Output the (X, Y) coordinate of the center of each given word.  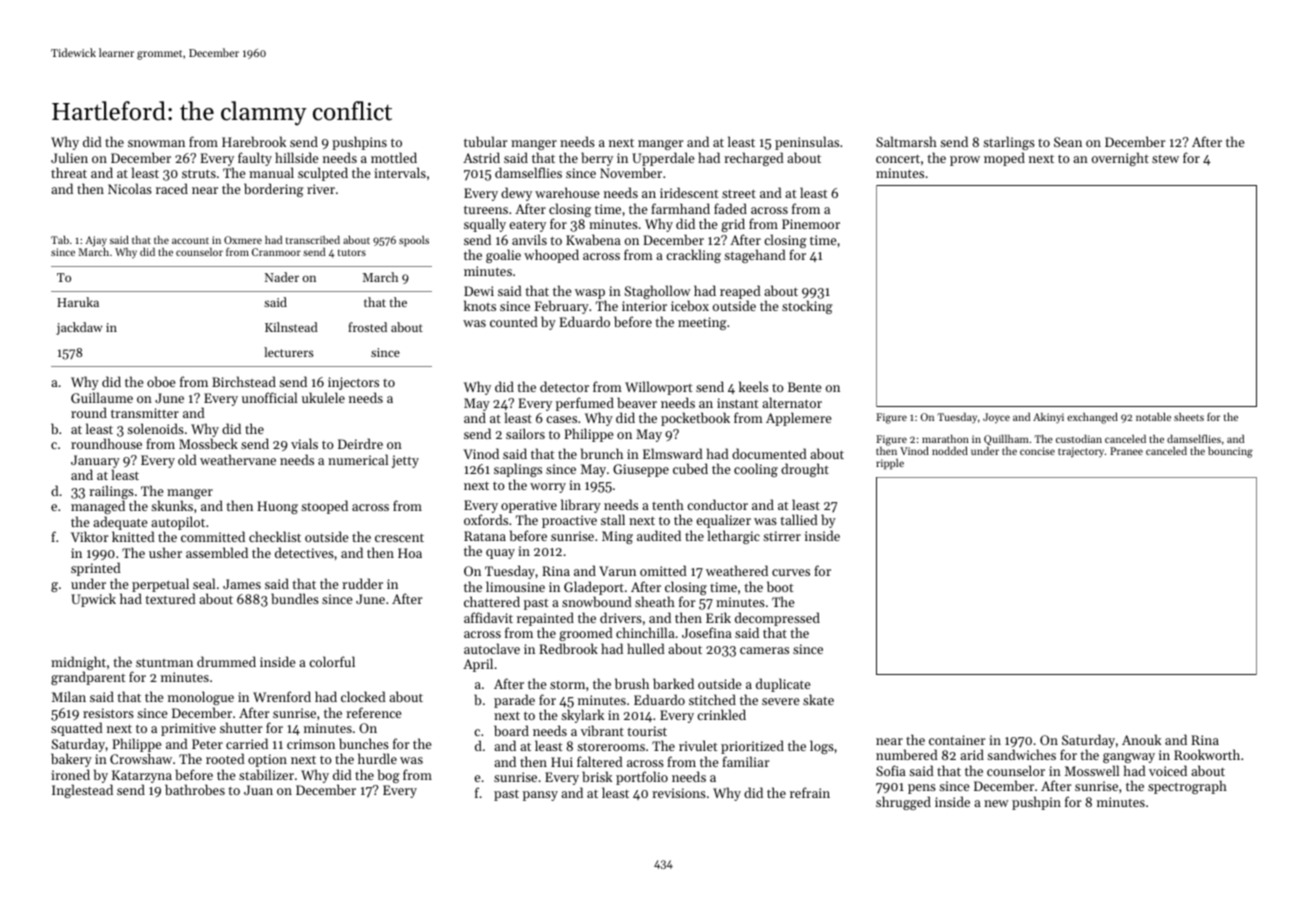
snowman (156, 143)
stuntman (164, 662)
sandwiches (1021, 754)
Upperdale (663, 159)
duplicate (783, 685)
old (187, 459)
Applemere (798, 419)
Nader (282, 277)
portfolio (642, 778)
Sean (1068, 142)
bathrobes (195, 789)
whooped (551, 256)
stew (1165, 159)
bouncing (1230, 452)
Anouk (1141, 739)
